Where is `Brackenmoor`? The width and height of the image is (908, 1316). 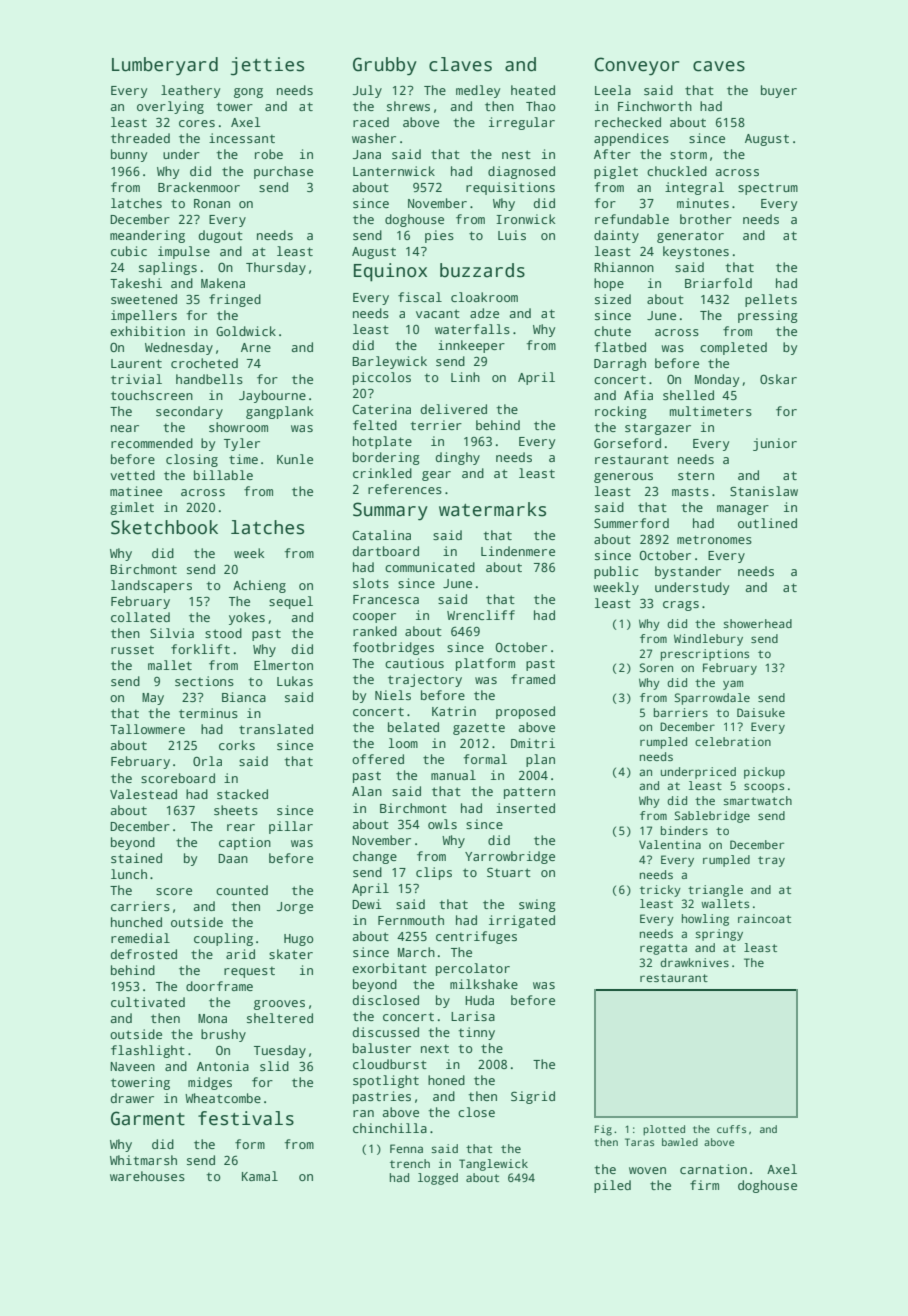 Brackenmoor is located at coordinates (199, 187).
